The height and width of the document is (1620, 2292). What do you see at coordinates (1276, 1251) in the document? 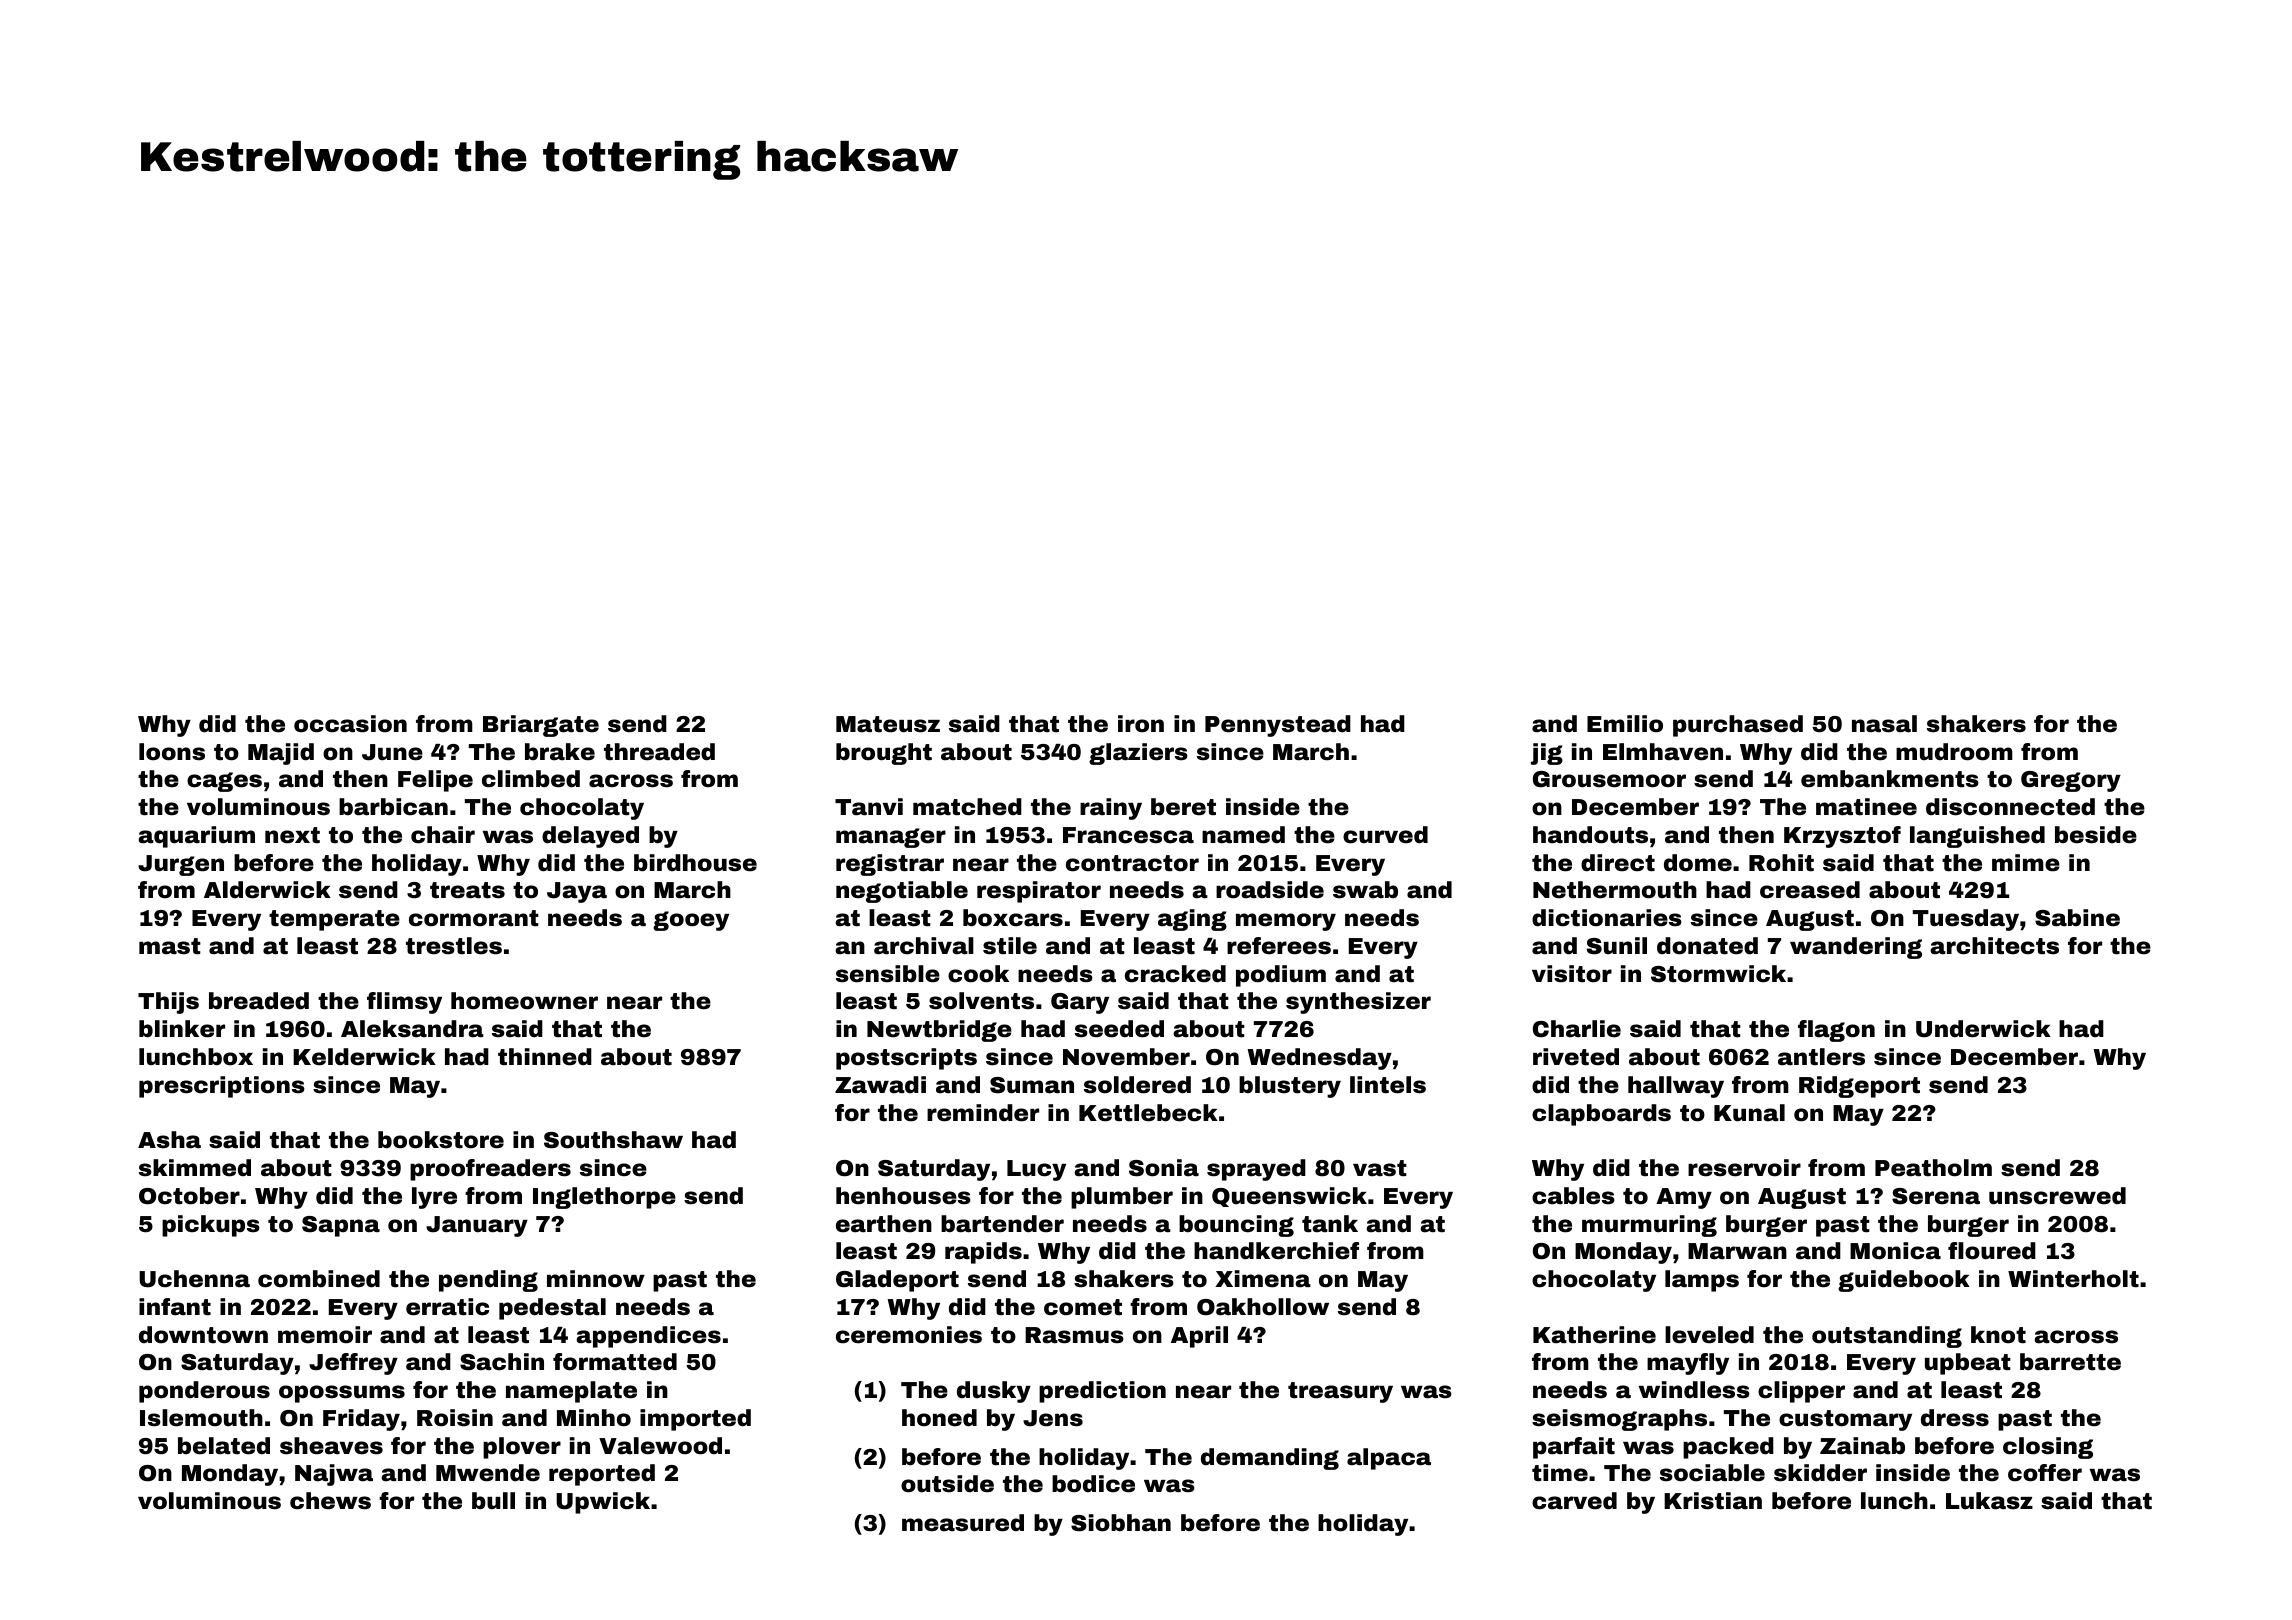
I see `handkerchief` at bounding box center [1276, 1251].
